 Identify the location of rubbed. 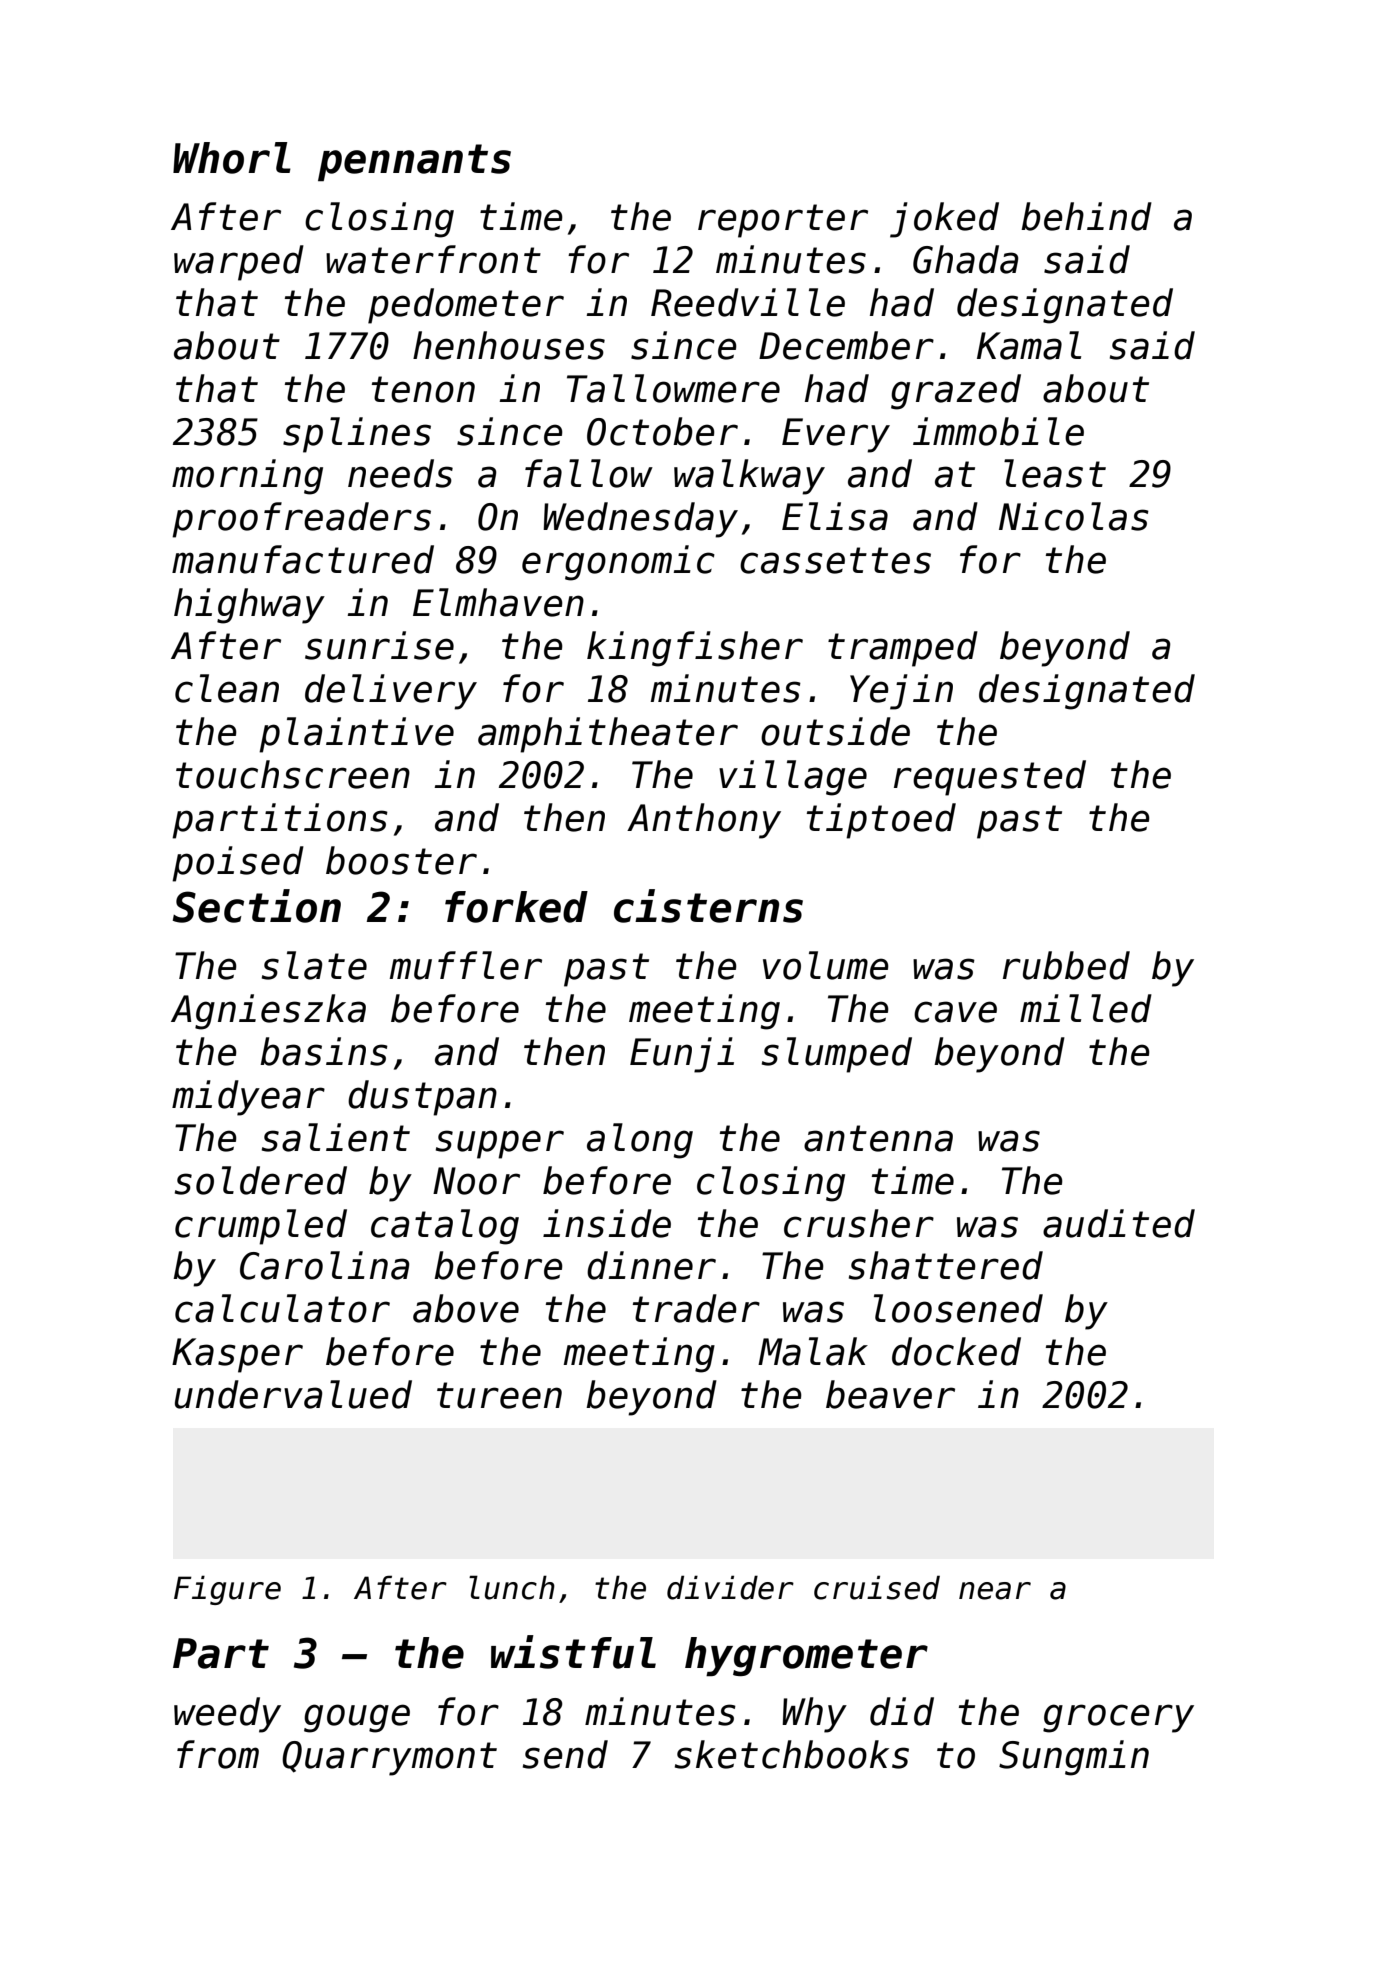
(1066, 965).
